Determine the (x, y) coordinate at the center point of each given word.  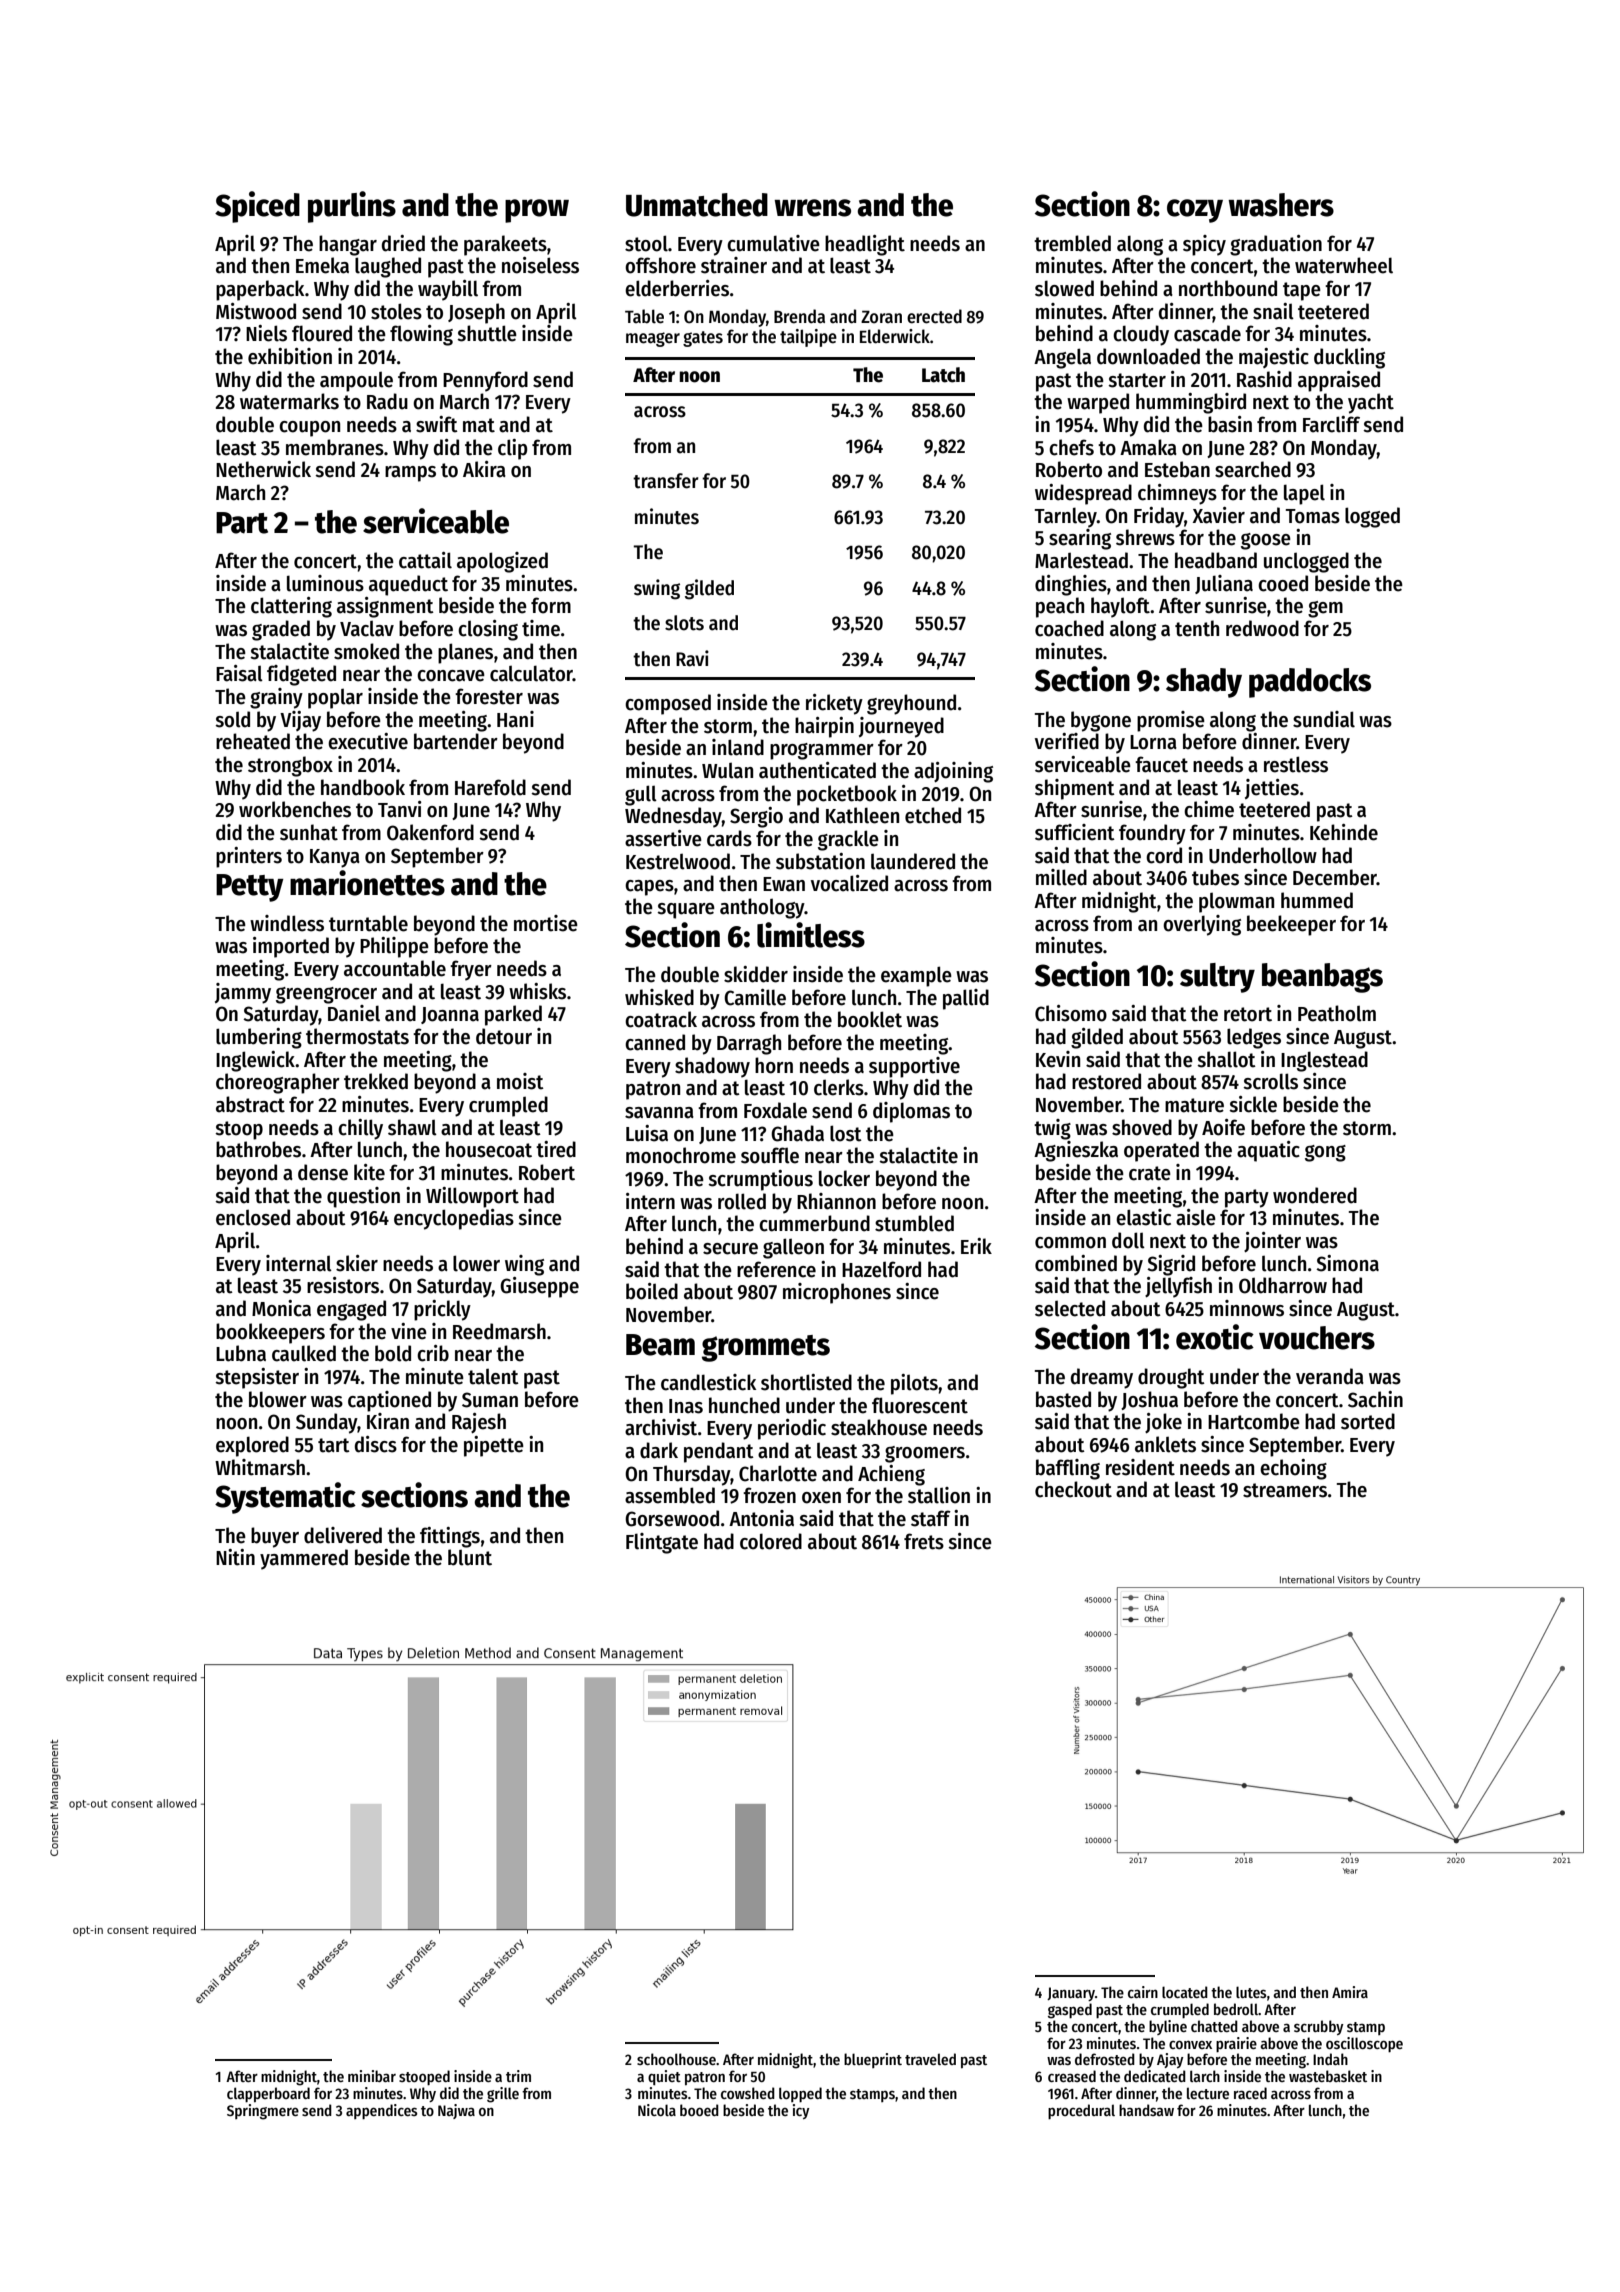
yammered (304, 1559)
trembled (1072, 243)
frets (924, 1541)
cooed (1283, 583)
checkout (1073, 1489)
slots (684, 623)
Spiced (257, 207)
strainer (734, 265)
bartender (456, 741)
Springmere (263, 2112)
